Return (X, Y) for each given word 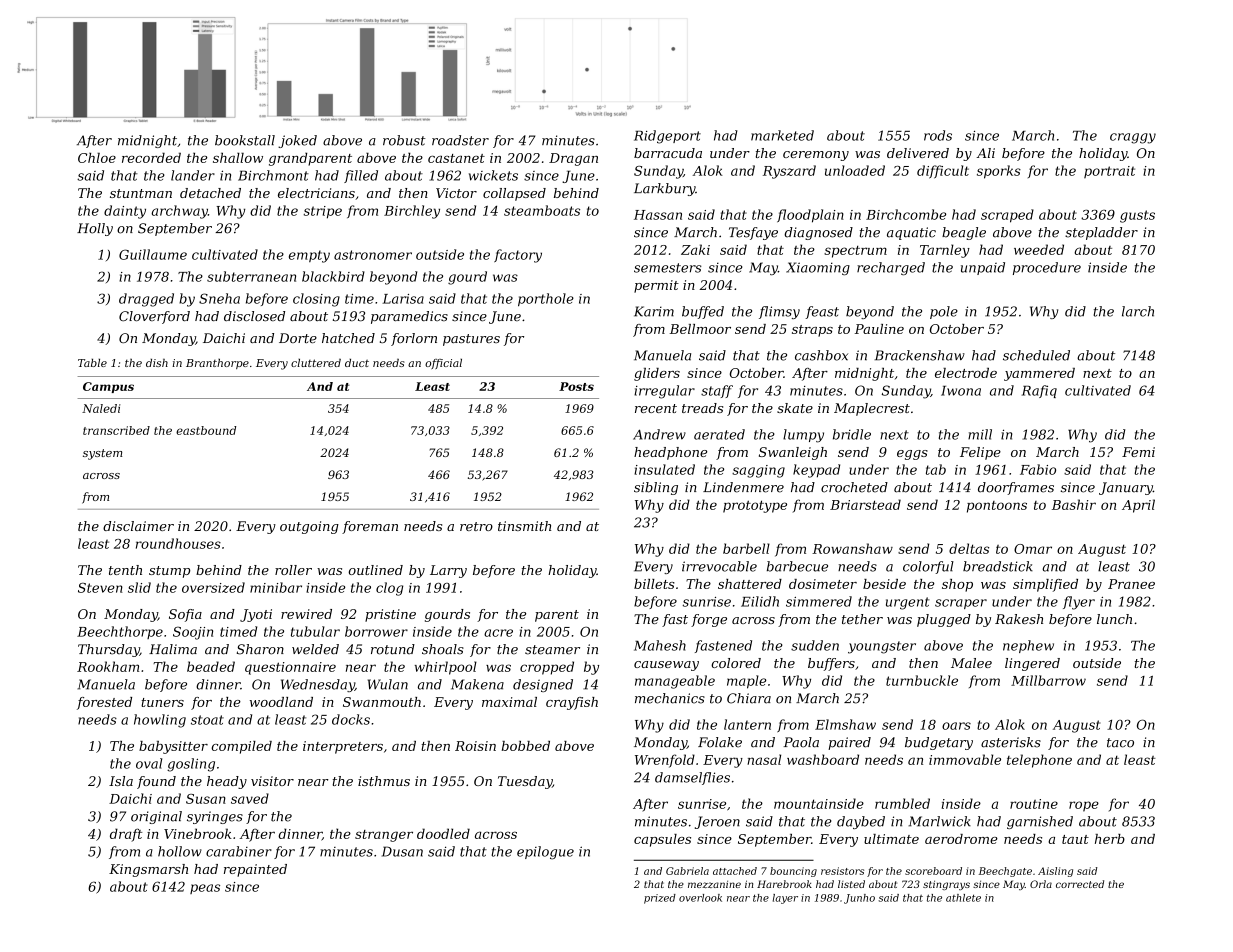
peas (205, 889)
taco (1120, 743)
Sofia (185, 615)
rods (938, 135)
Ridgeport (667, 137)
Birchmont (273, 175)
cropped (547, 668)
